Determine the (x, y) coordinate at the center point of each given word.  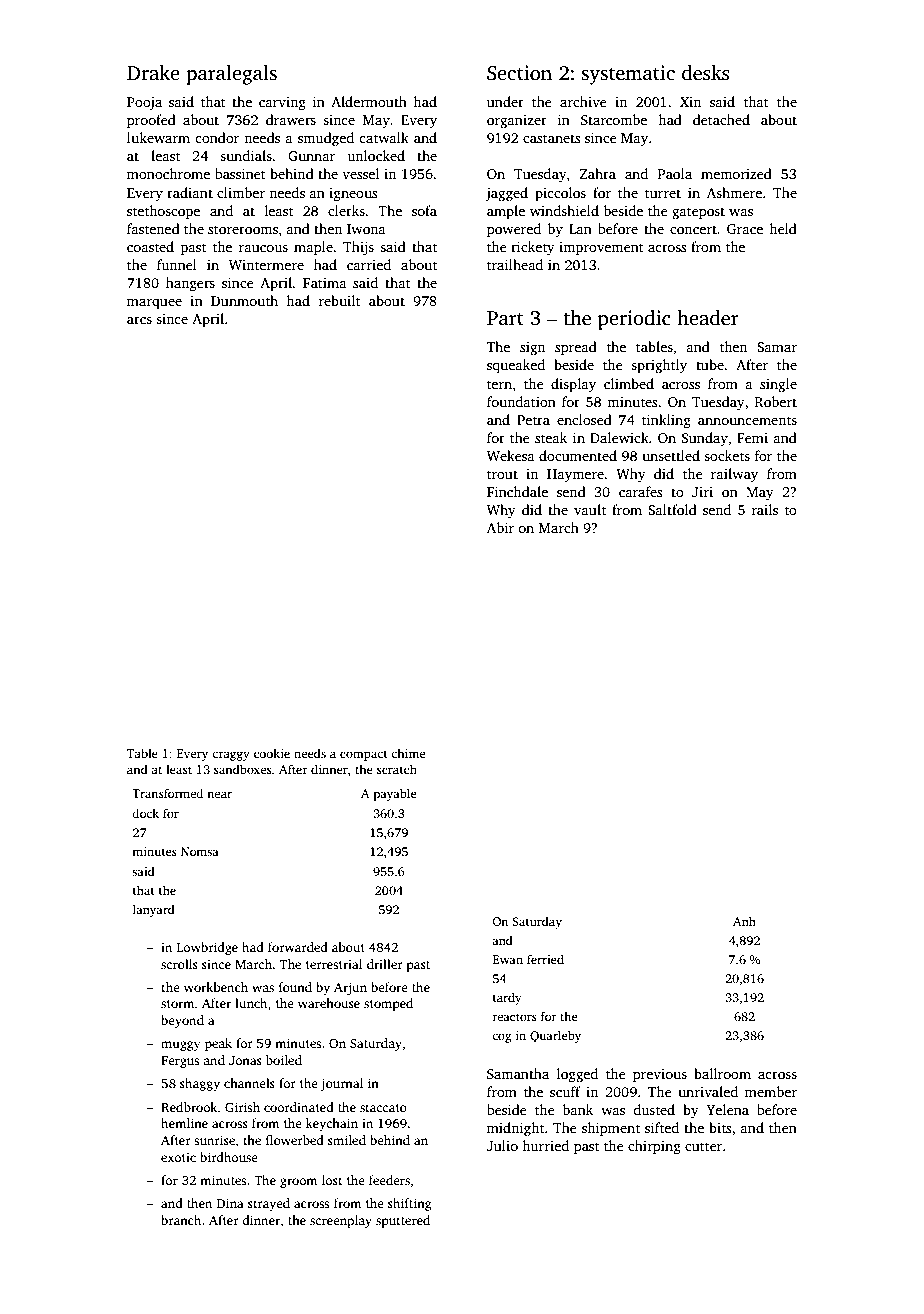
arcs (139, 320)
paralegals (231, 75)
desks (705, 73)
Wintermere (266, 265)
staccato (383, 1108)
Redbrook (189, 1107)
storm (178, 1004)
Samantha (518, 1073)
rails (765, 509)
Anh (744, 921)
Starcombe (614, 119)
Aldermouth (369, 101)
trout (502, 474)
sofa (424, 210)
